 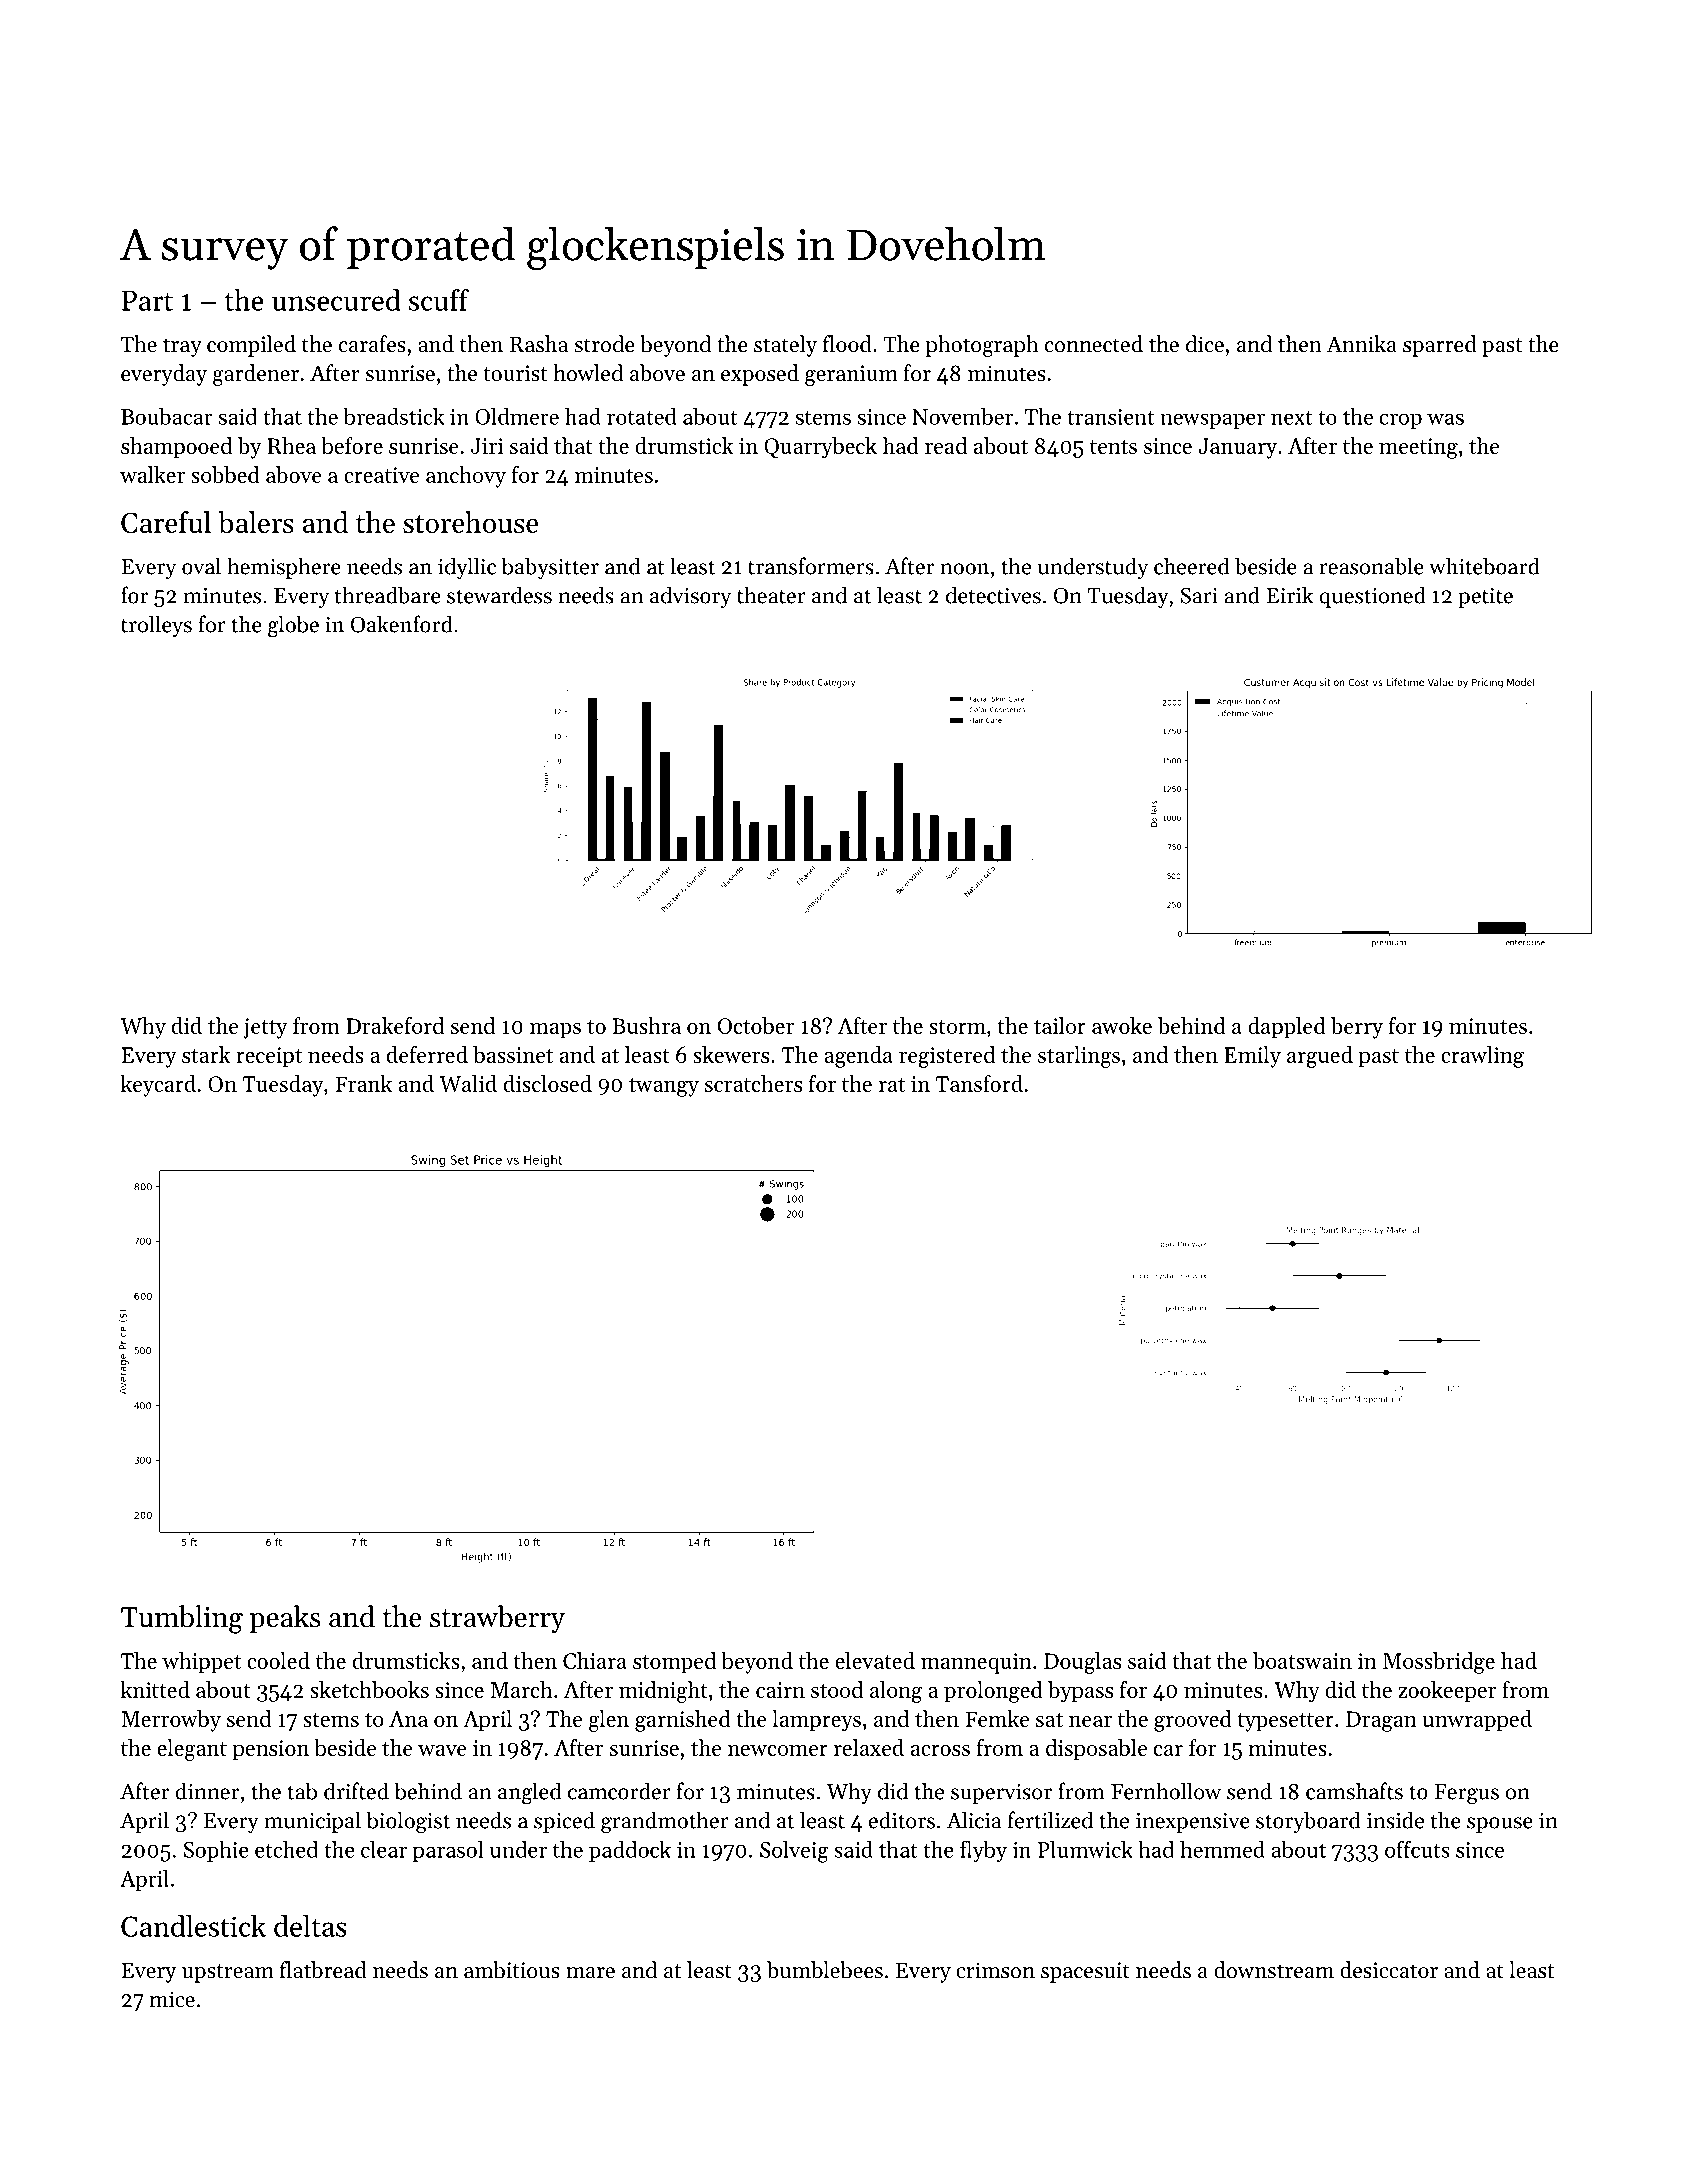 I want to click on flood, so click(x=847, y=344).
